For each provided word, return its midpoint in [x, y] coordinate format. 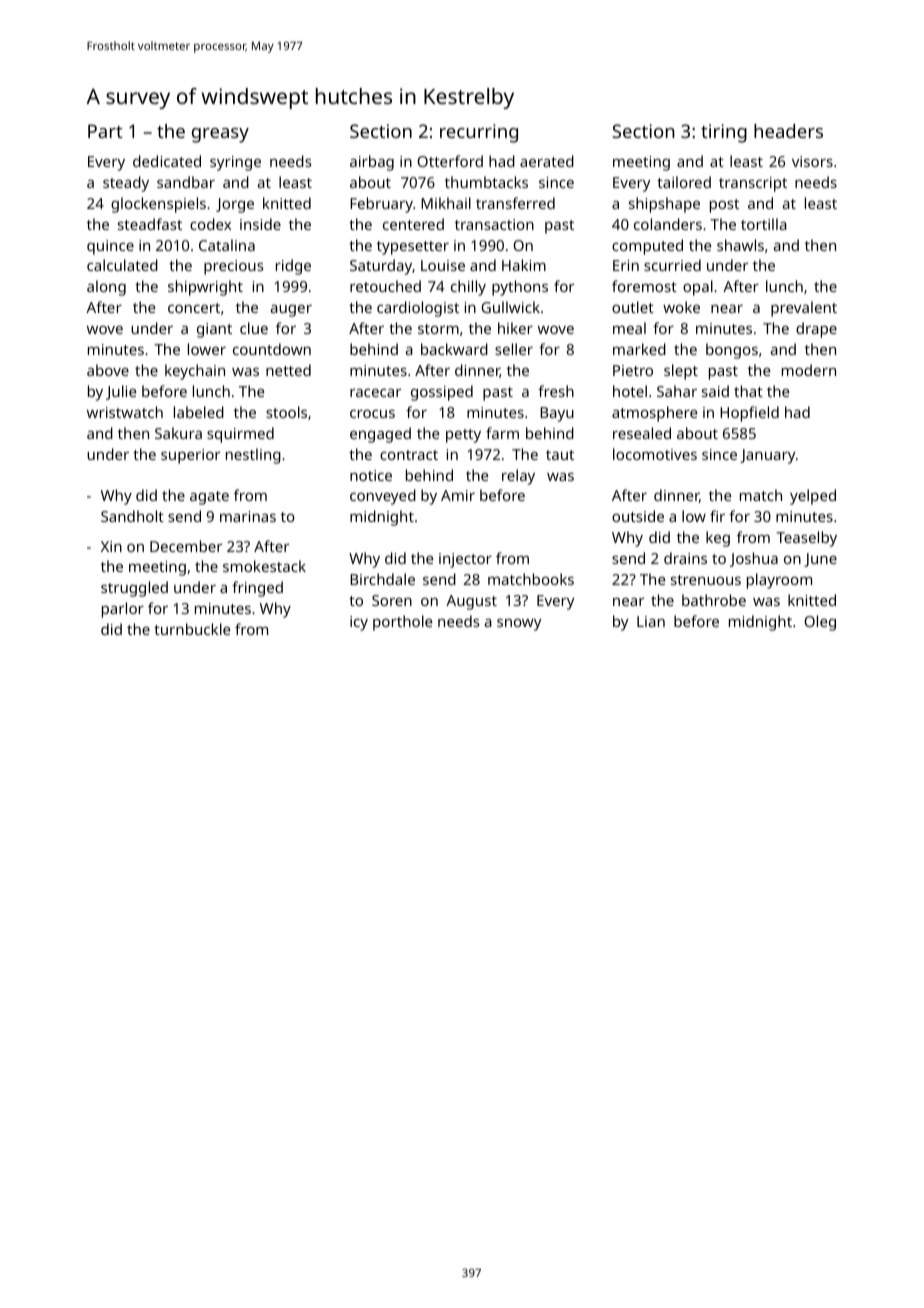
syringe [235, 163]
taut [560, 455]
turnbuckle [192, 629]
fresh [556, 391]
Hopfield [749, 414]
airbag [372, 163]
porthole [402, 623]
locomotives [655, 454]
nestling [253, 456]
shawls [740, 245]
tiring [724, 133]
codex [210, 224]
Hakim [524, 265]
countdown [272, 349]
